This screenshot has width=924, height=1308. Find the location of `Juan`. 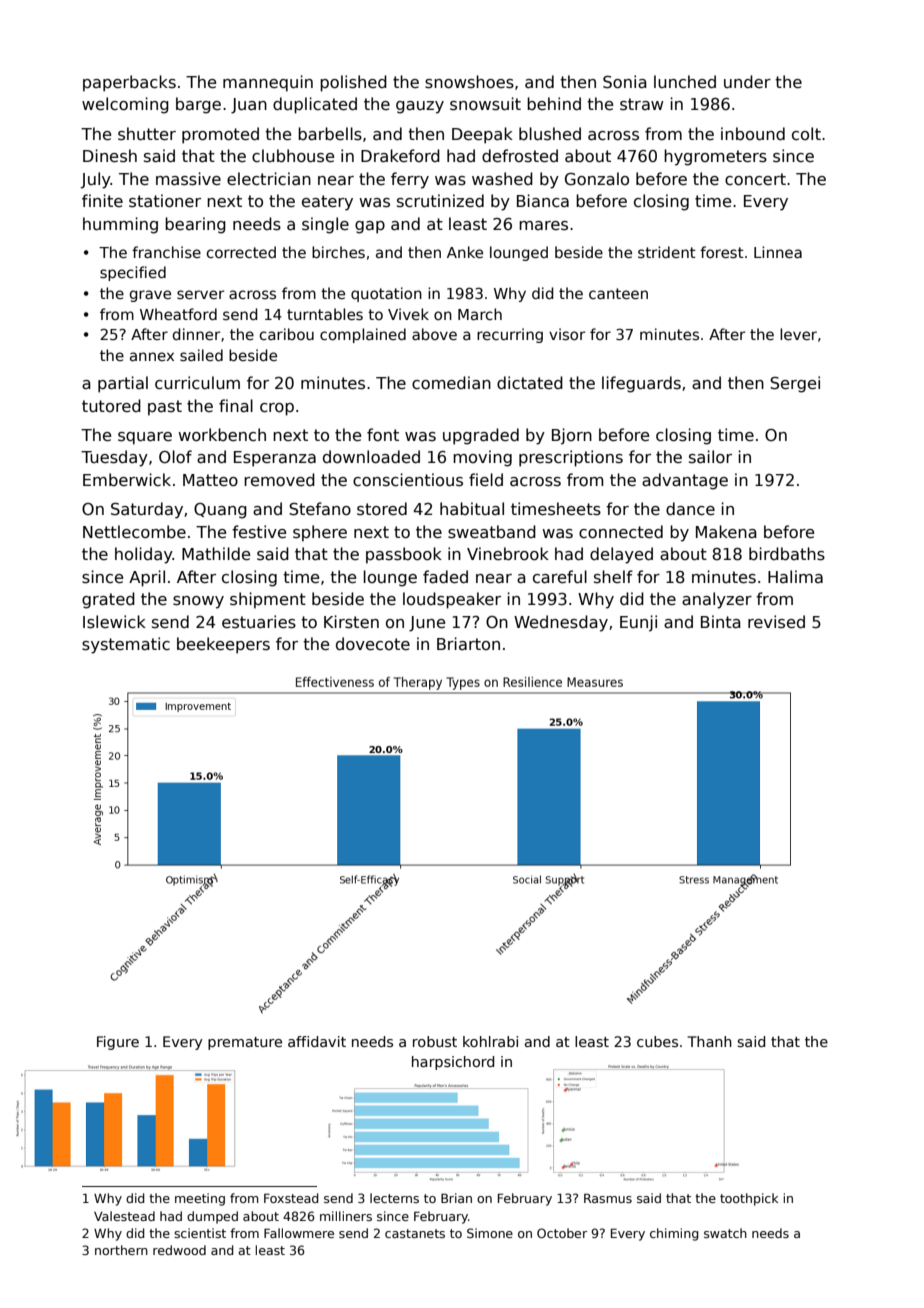

Juan is located at coordinates (249, 106).
